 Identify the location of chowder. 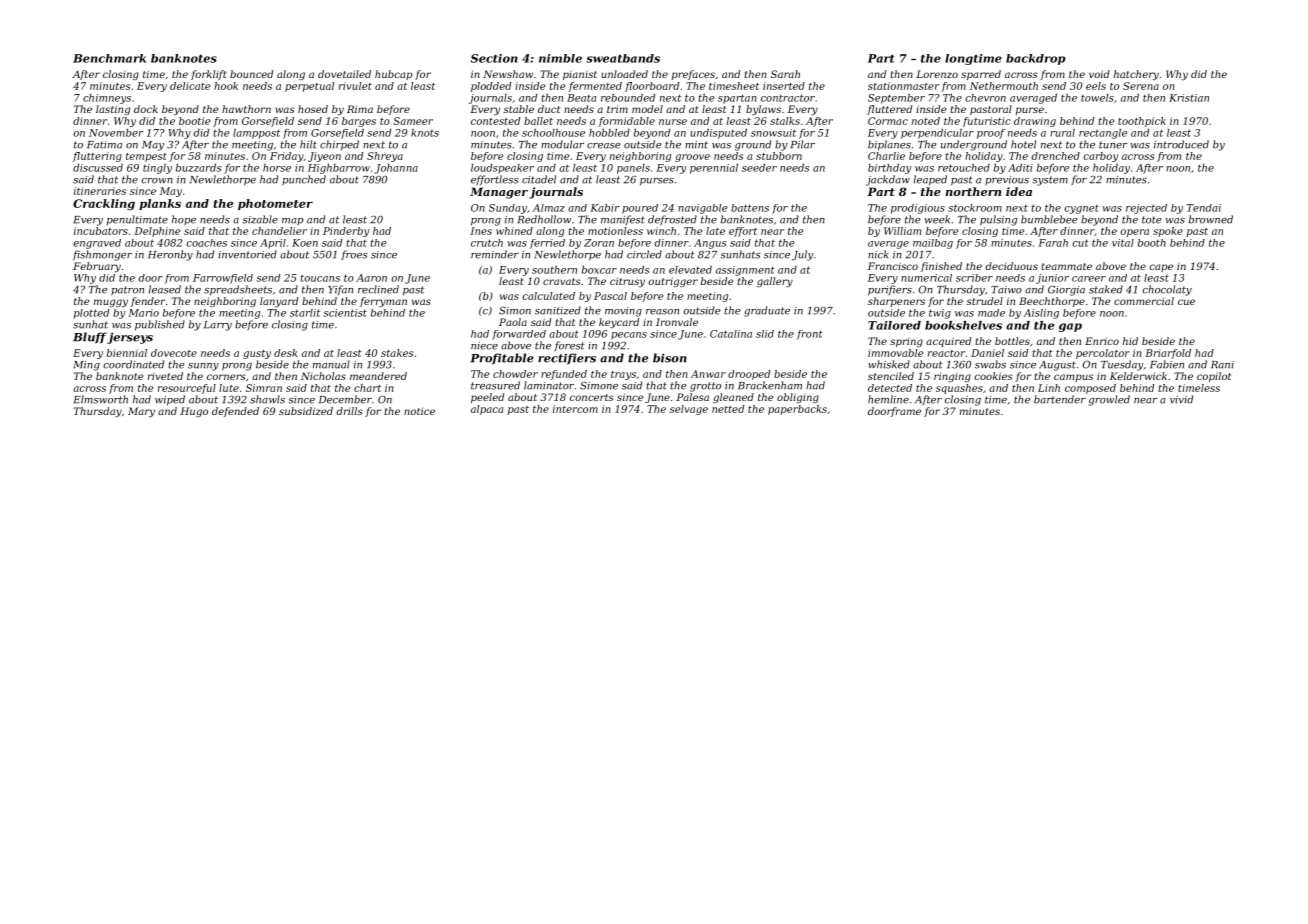
(515, 374).
